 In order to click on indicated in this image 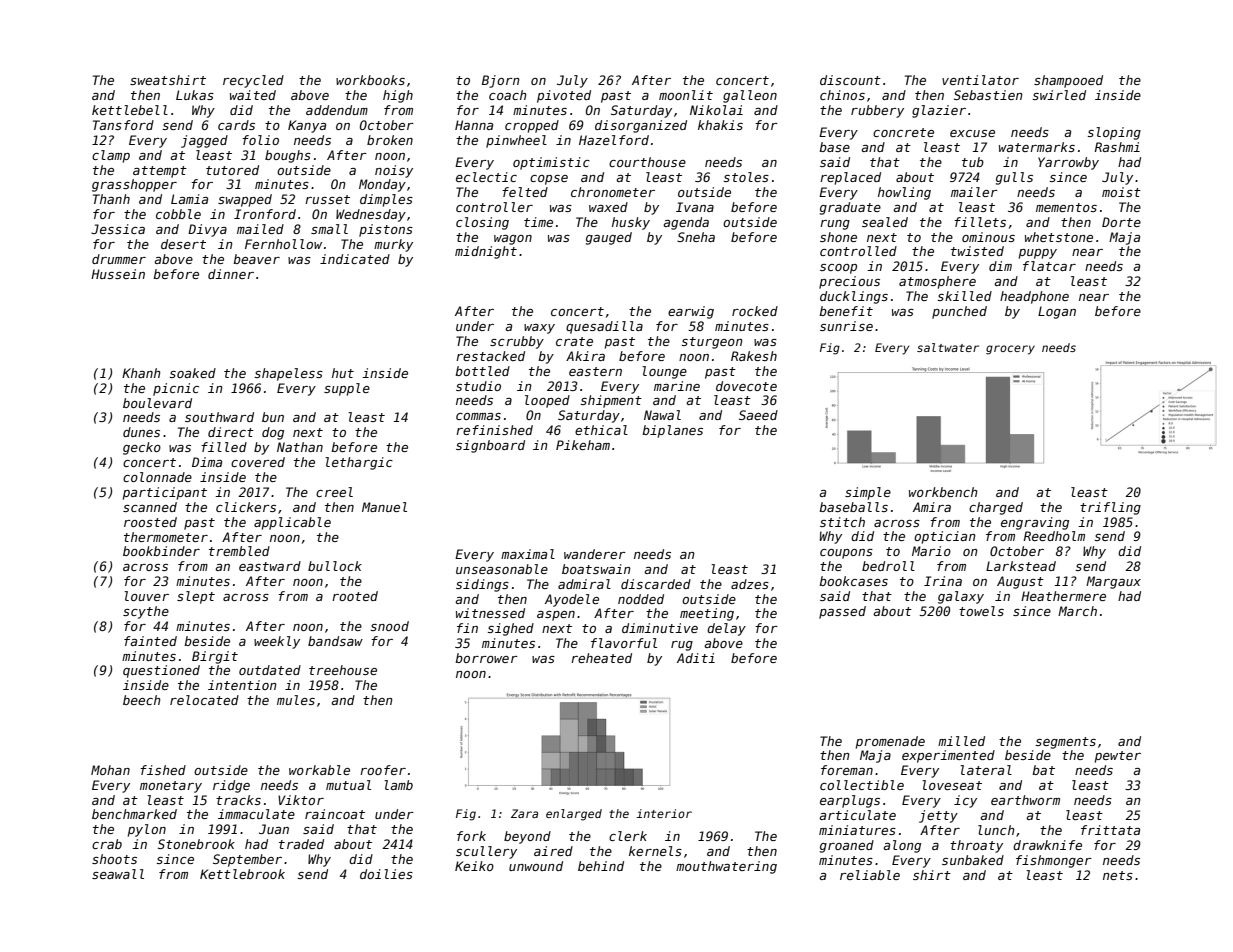, I will do `click(355, 259)`.
